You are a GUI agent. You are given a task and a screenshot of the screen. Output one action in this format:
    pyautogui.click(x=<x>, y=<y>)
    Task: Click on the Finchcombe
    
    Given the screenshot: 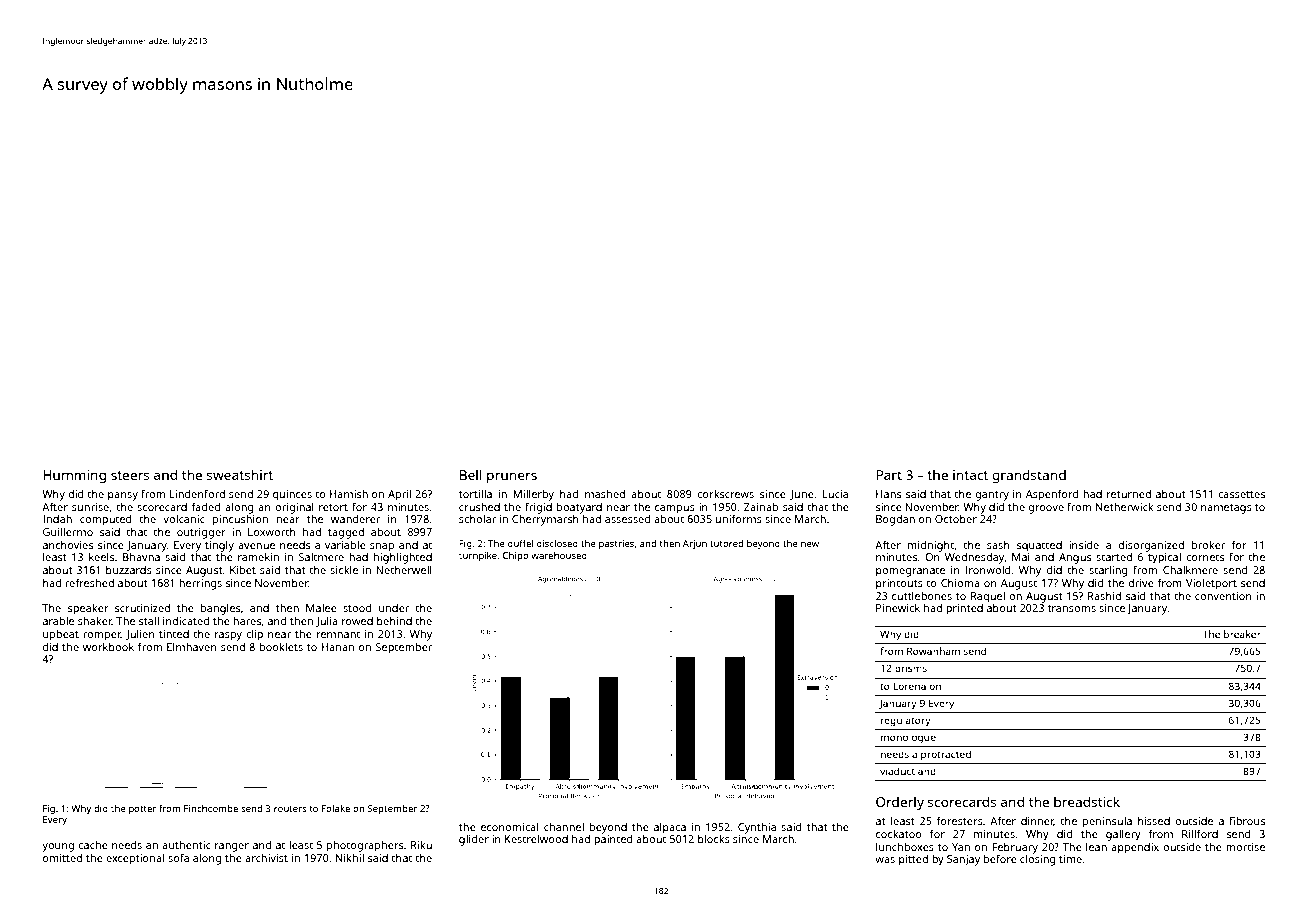 What is the action you would take?
    pyautogui.click(x=211, y=808)
